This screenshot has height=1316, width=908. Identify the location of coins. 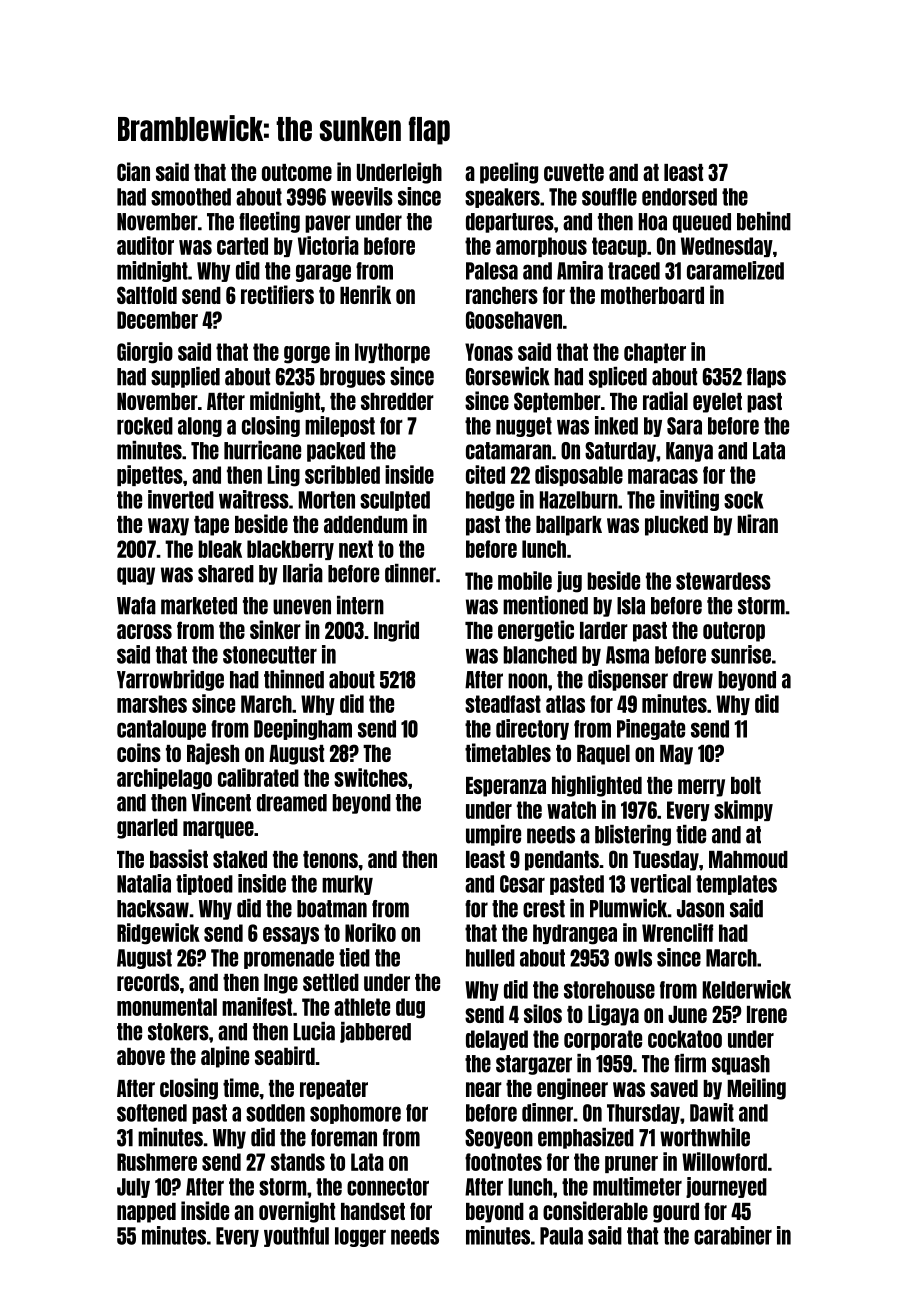
(139, 752).
